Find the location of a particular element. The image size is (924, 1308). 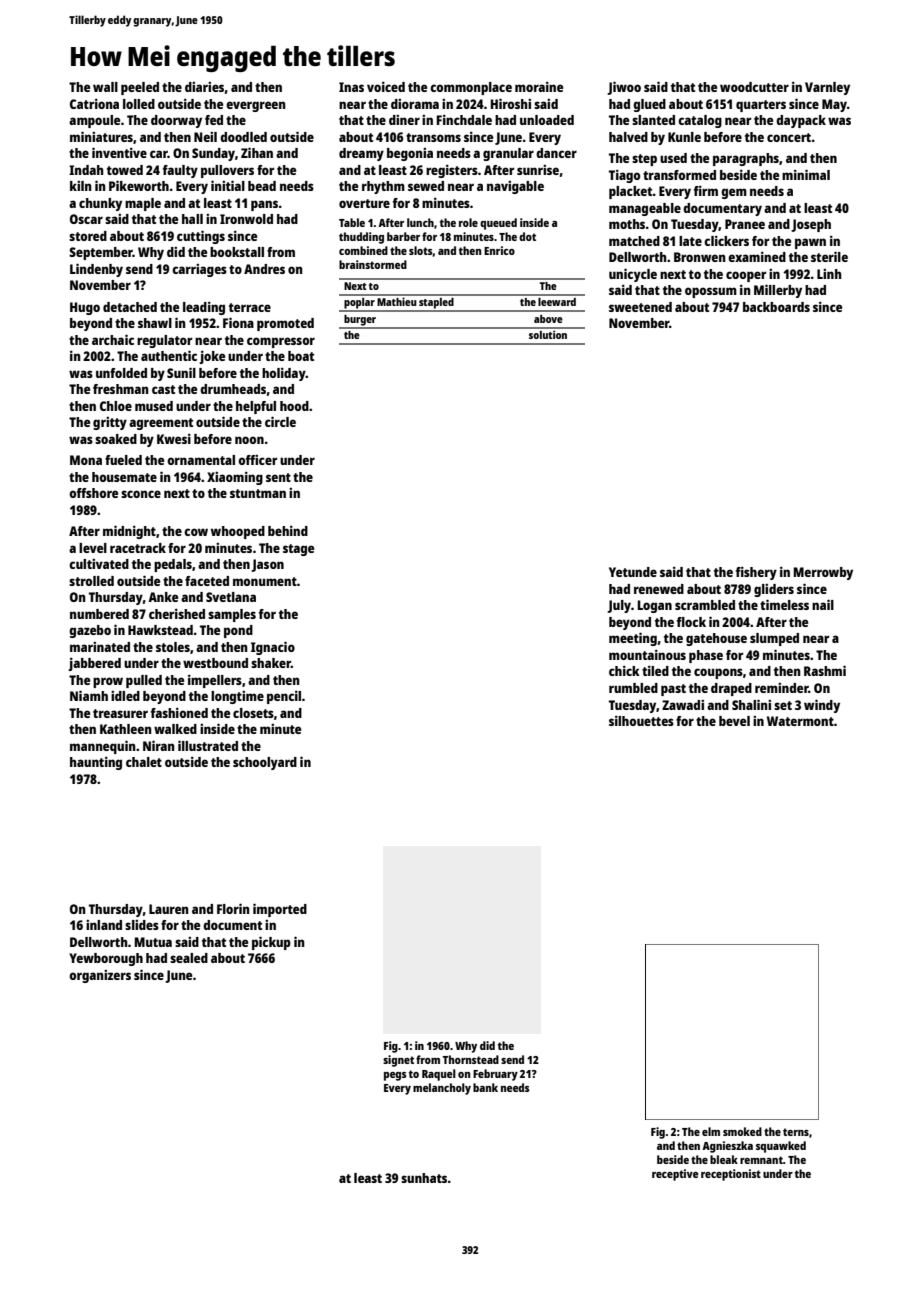

rhythm is located at coordinates (383, 187).
